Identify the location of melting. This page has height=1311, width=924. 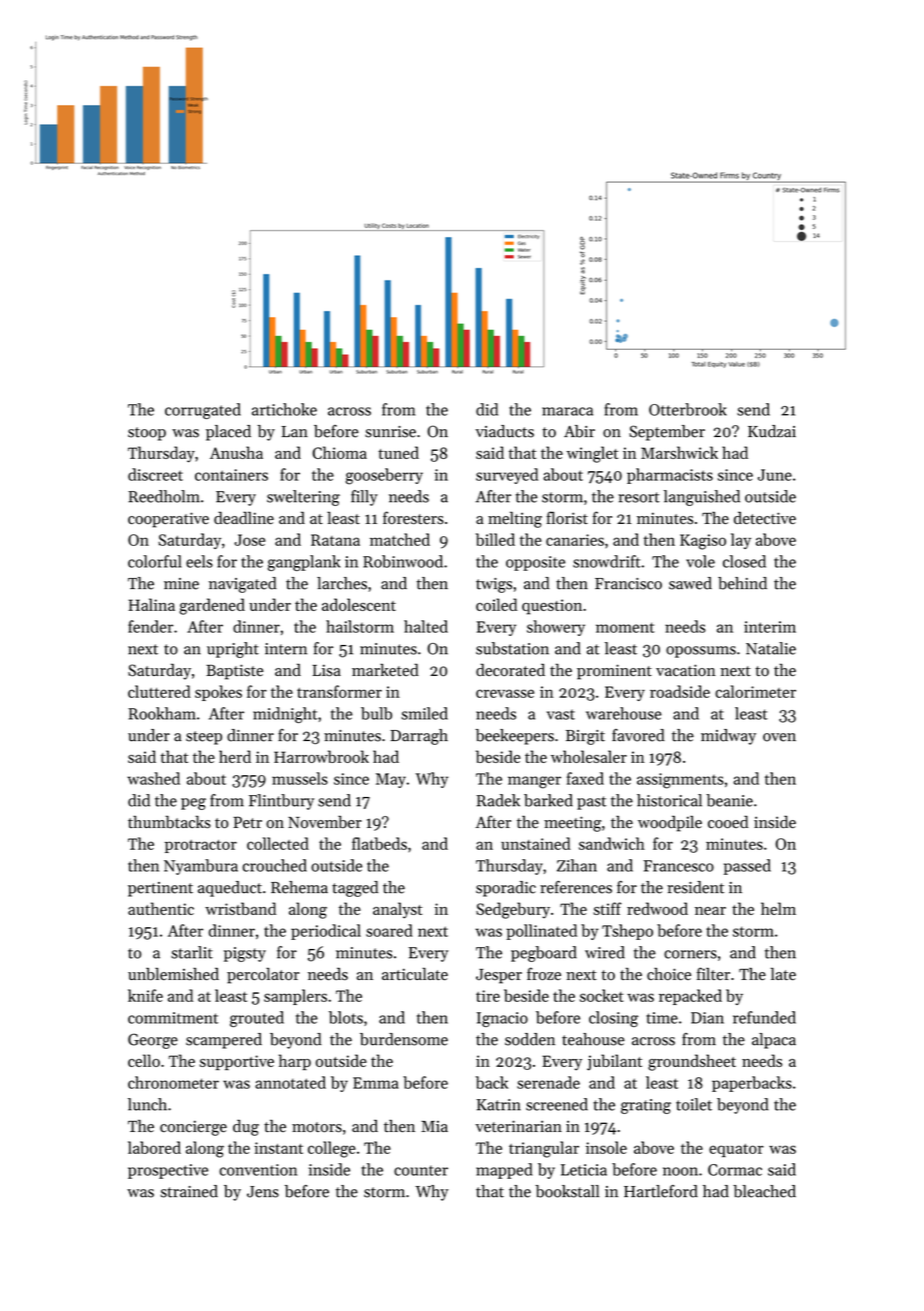
(515, 519).
